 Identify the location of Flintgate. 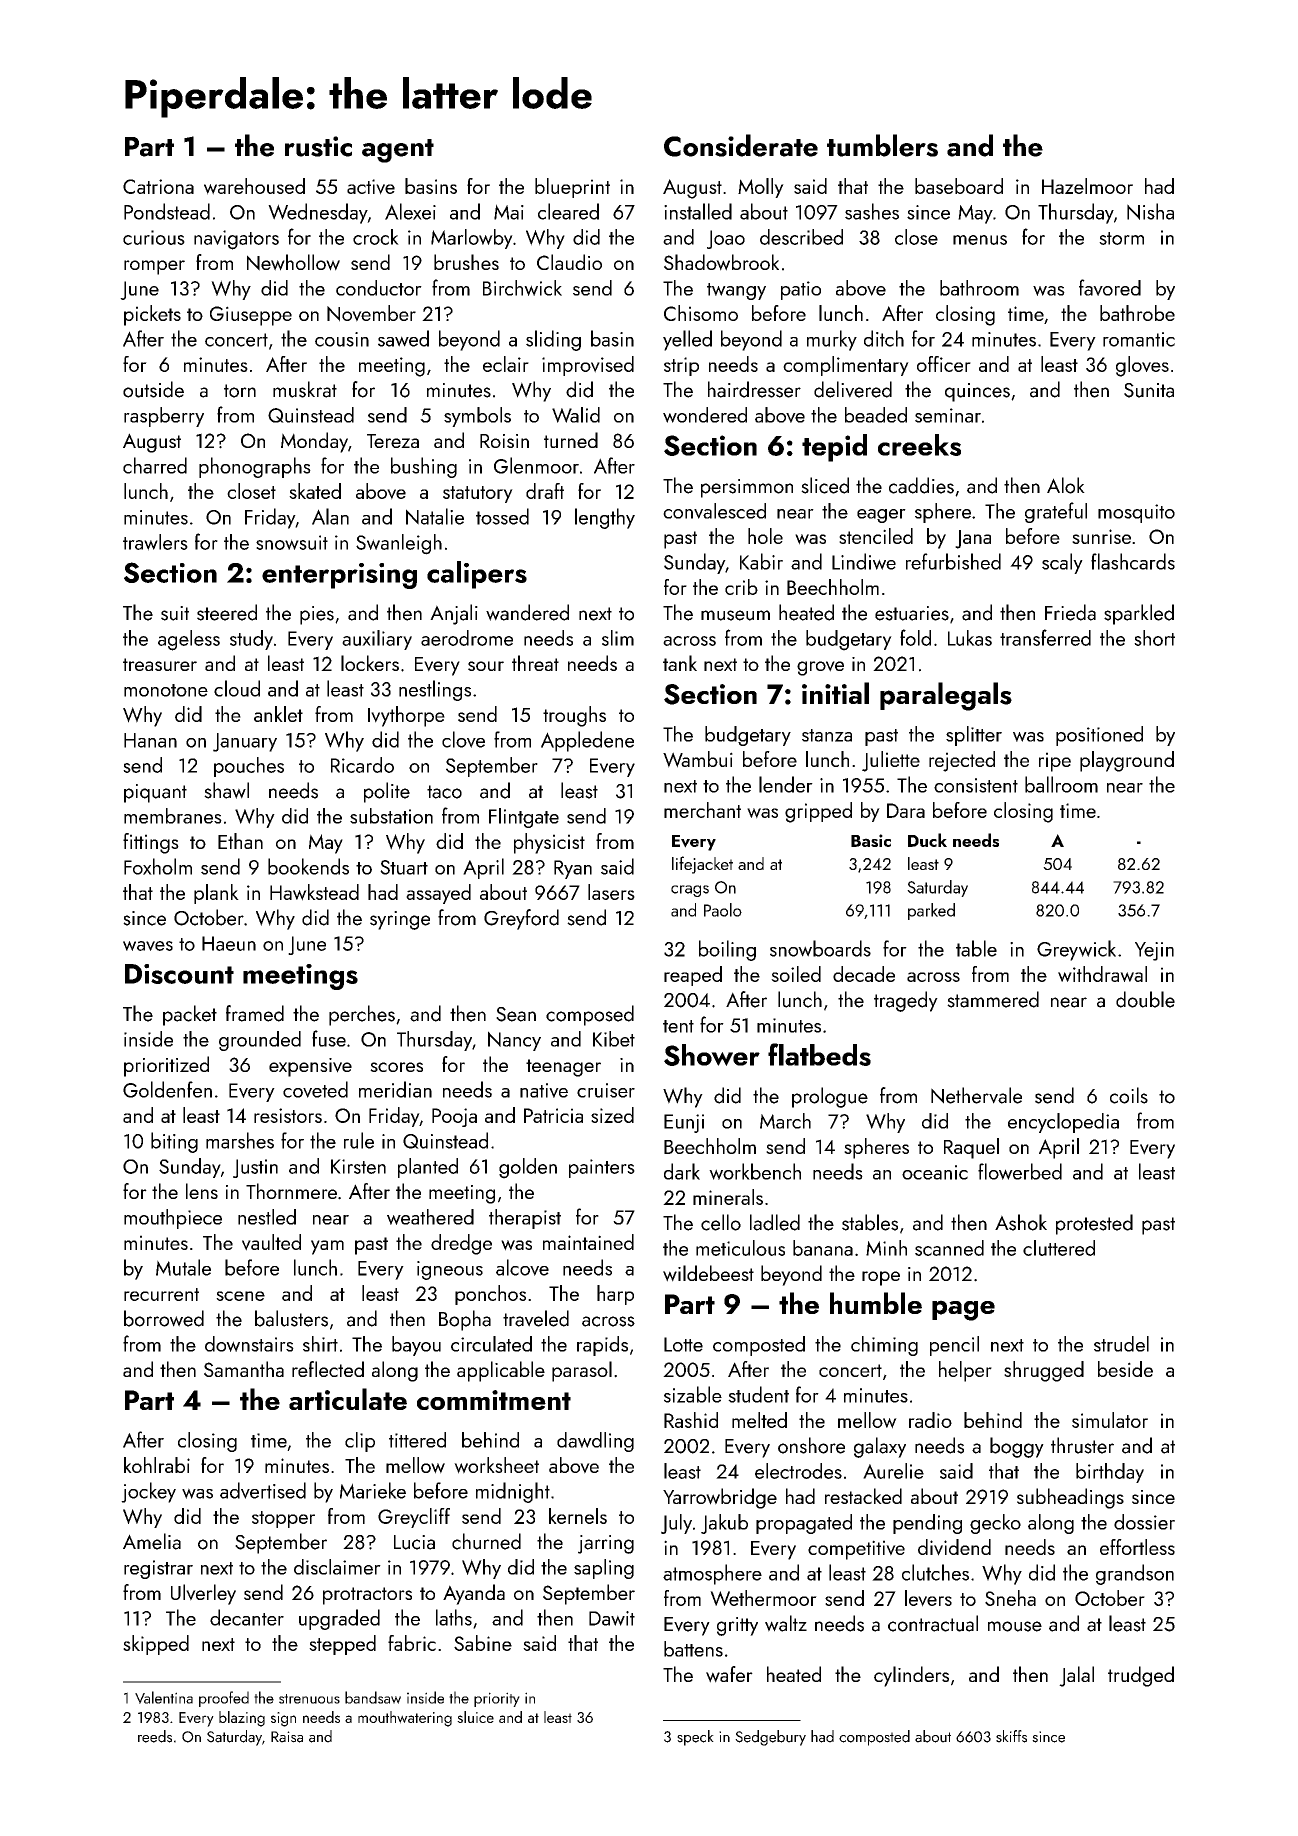
(524, 818).
